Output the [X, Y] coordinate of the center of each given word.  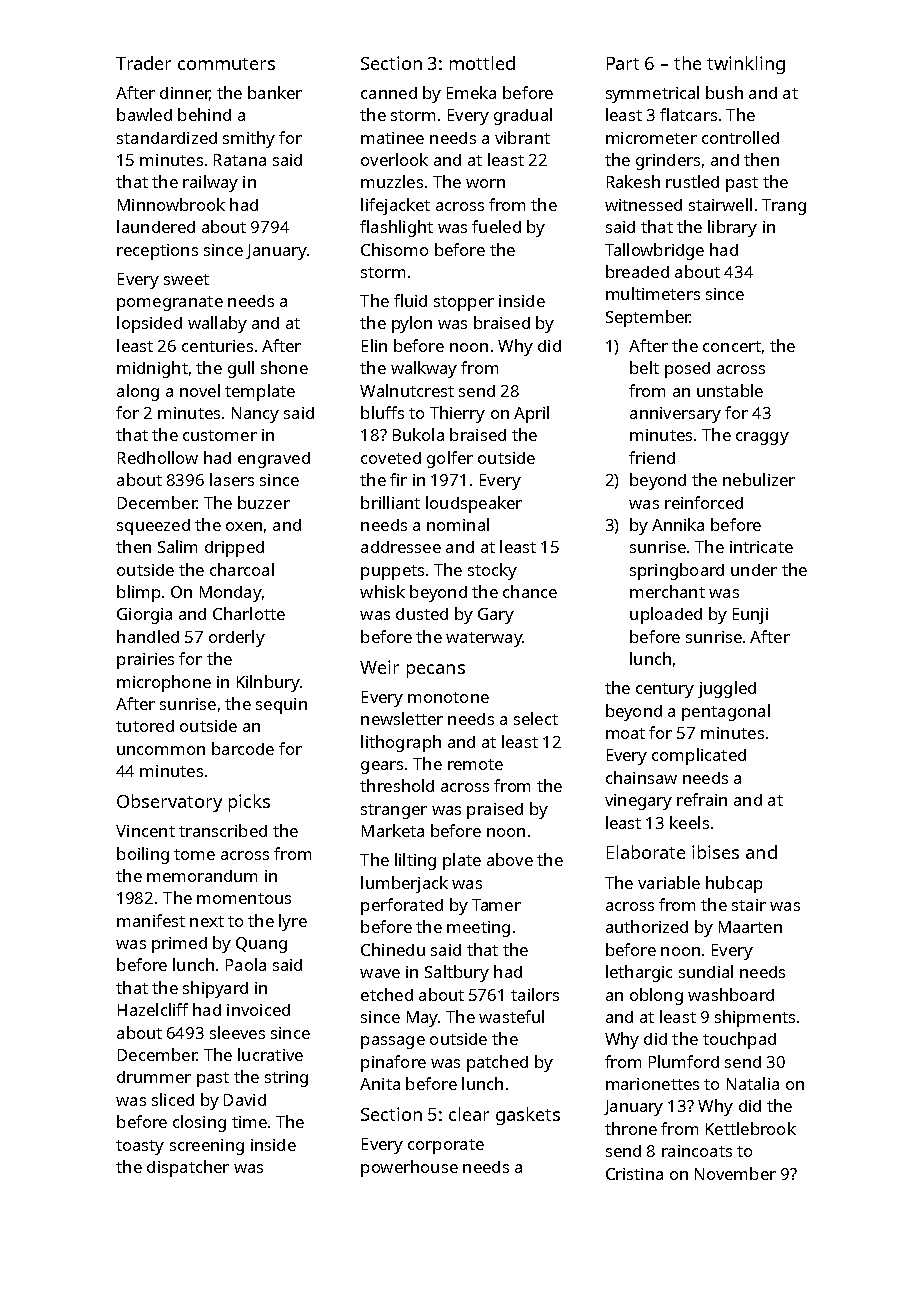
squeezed [153, 527]
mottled [482, 63]
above [510, 859]
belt [644, 367]
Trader [143, 63]
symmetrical [652, 94]
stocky [492, 571]
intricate [761, 547]
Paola [246, 964]
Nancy [255, 415]
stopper [464, 303]
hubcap [734, 884]
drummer [154, 1077]
